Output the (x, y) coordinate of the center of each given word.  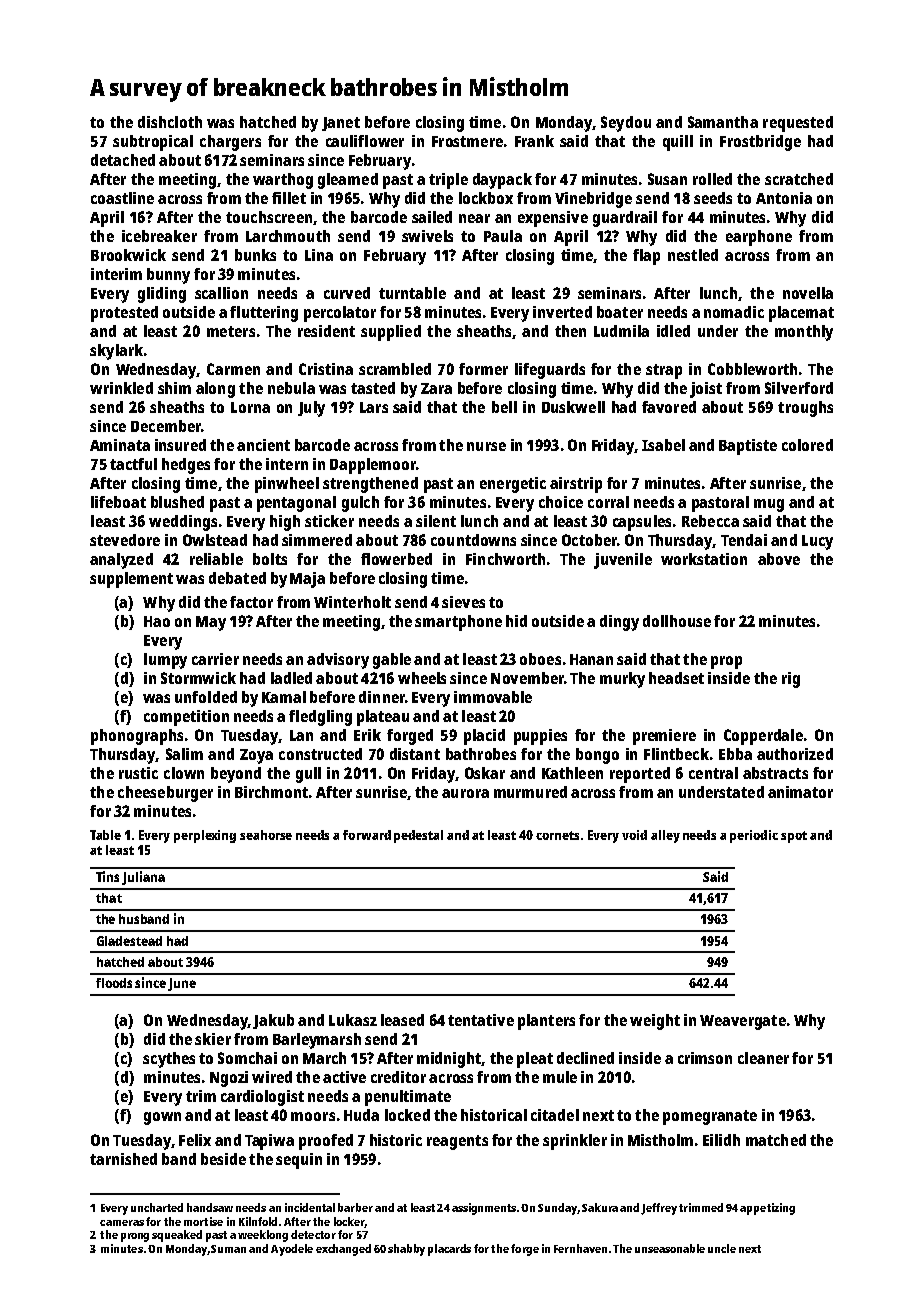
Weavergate (743, 1022)
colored (807, 445)
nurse (486, 446)
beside (223, 1159)
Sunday (557, 1209)
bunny (168, 276)
